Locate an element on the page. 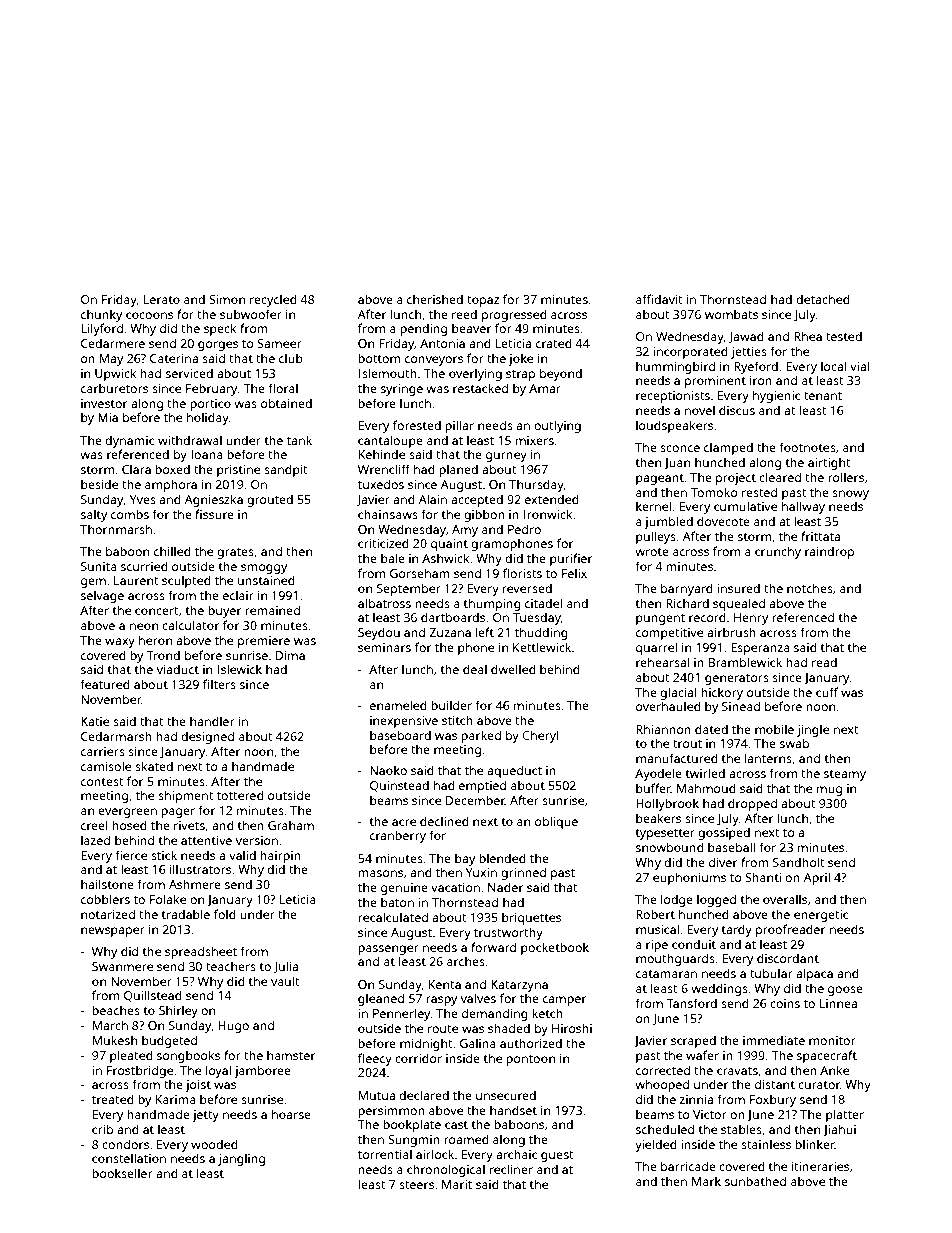  tank is located at coordinates (299, 440).
